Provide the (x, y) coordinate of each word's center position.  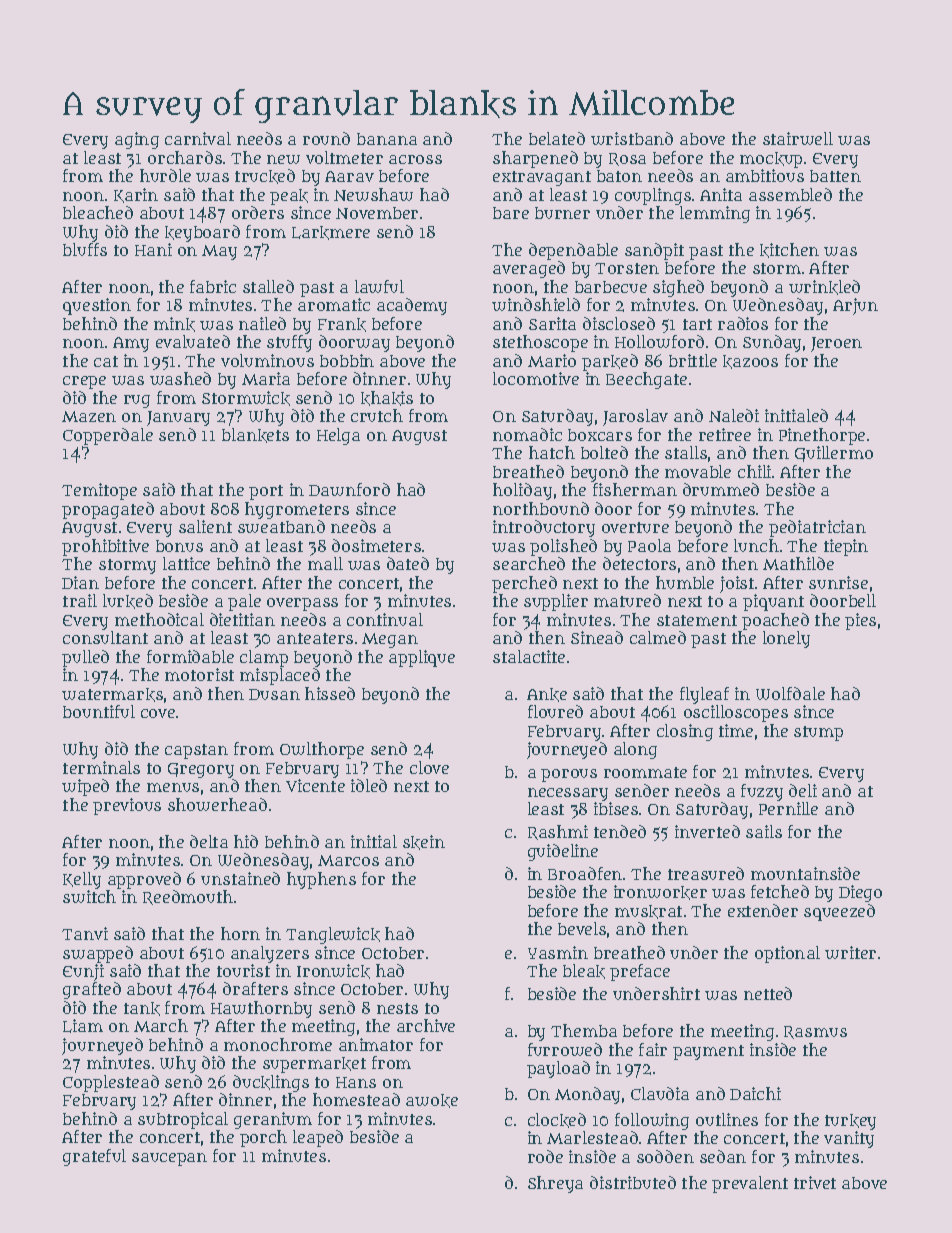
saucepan (169, 1159)
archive (426, 1025)
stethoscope (540, 343)
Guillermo (834, 454)
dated (408, 563)
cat (106, 361)
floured (555, 711)
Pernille (788, 808)
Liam (83, 1026)
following (652, 1121)
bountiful (99, 711)
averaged (529, 269)
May (219, 252)
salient (205, 526)
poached (775, 621)
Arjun (855, 306)
